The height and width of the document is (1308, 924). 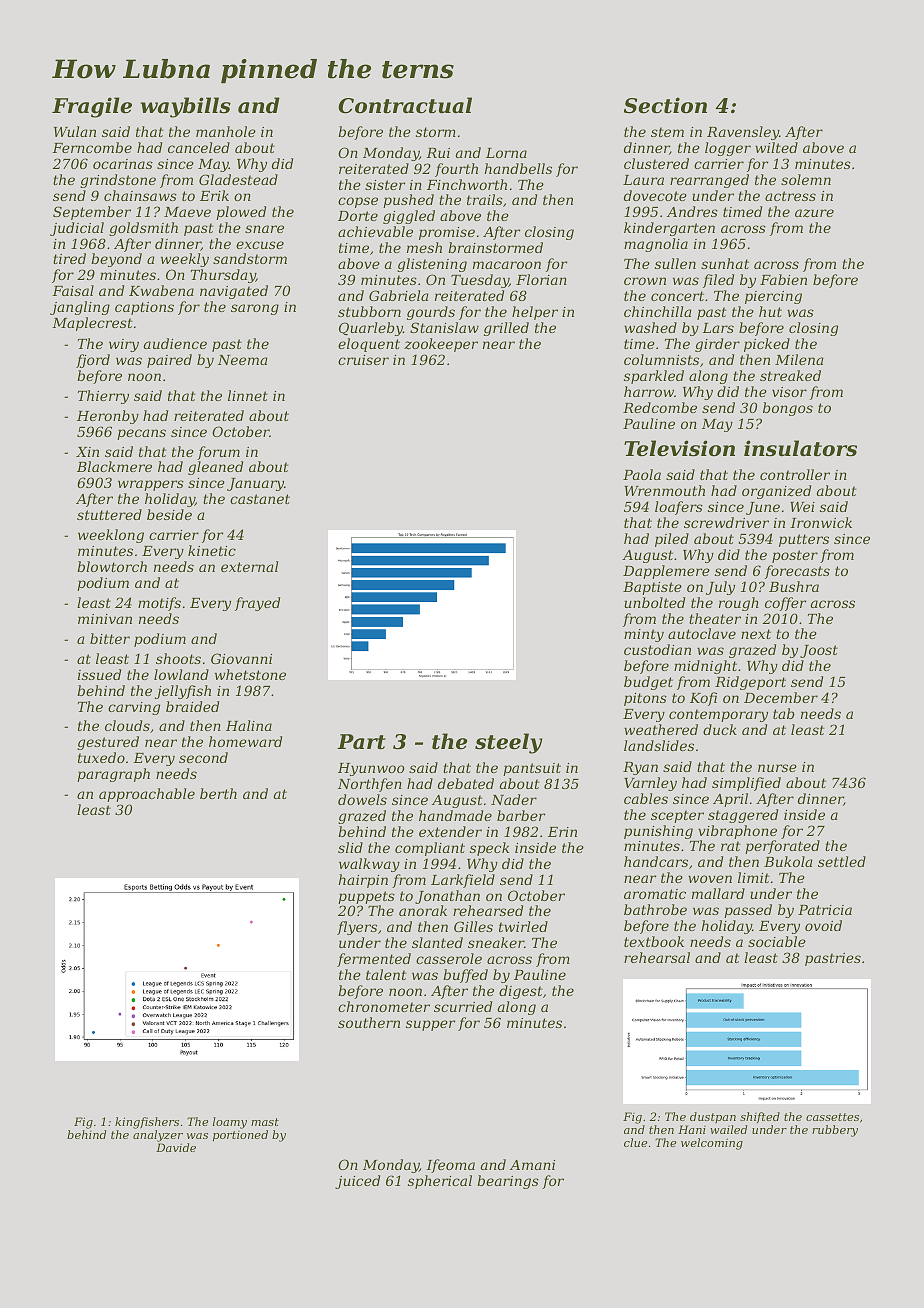 What do you see at coordinates (842, 861) in the document?
I see `settled` at bounding box center [842, 861].
